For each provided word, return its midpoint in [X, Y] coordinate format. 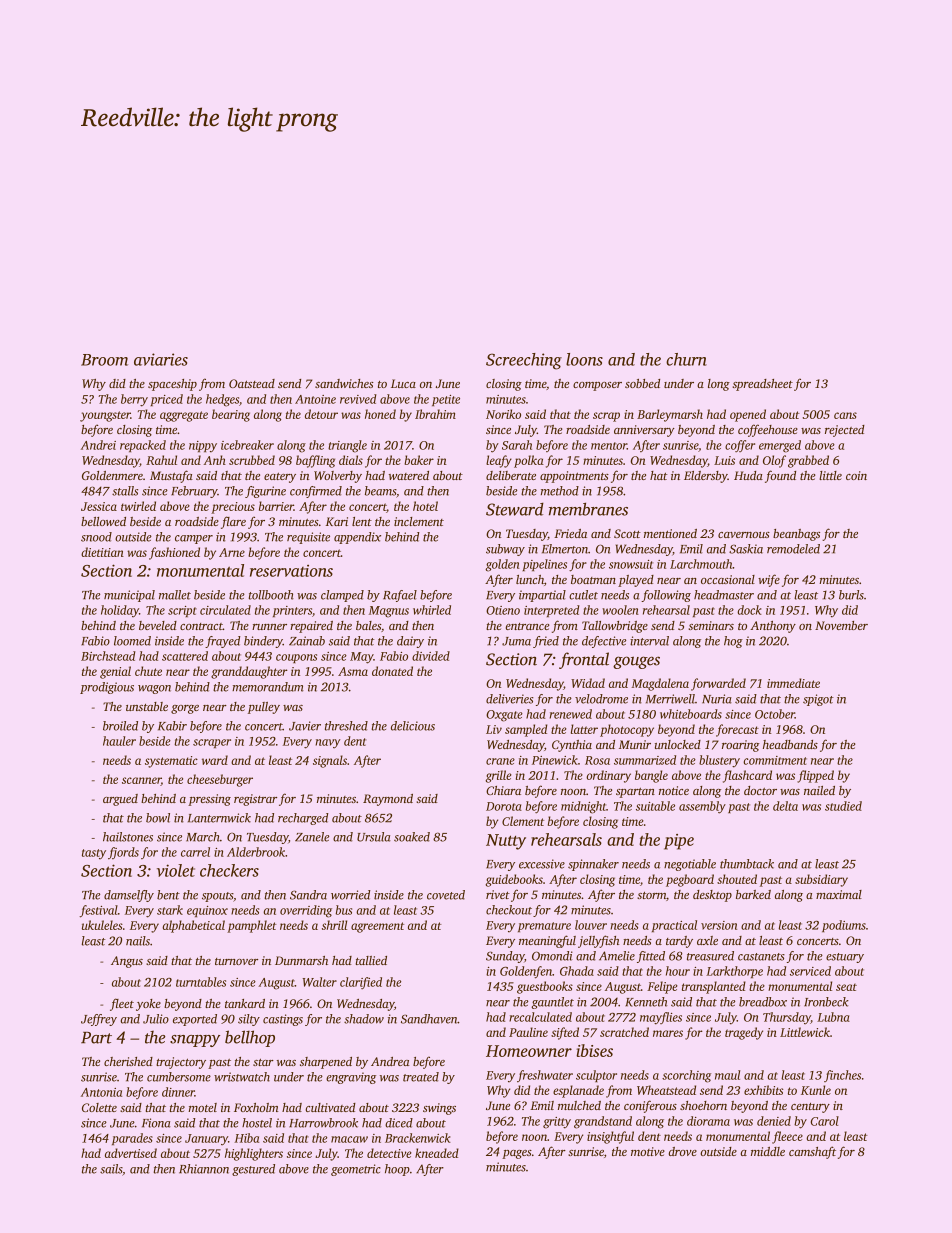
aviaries [161, 359]
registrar [255, 800]
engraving [351, 1078]
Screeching [524, 361]
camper [194, 539]
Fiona [156, 1123]
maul [727, 1075]
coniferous [650, 1106]
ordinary [608, 776]
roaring [740, 746]
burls [851, 595]
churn [686, 359]
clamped [342, 596]
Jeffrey [99, 1020]
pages [517, 1154]
